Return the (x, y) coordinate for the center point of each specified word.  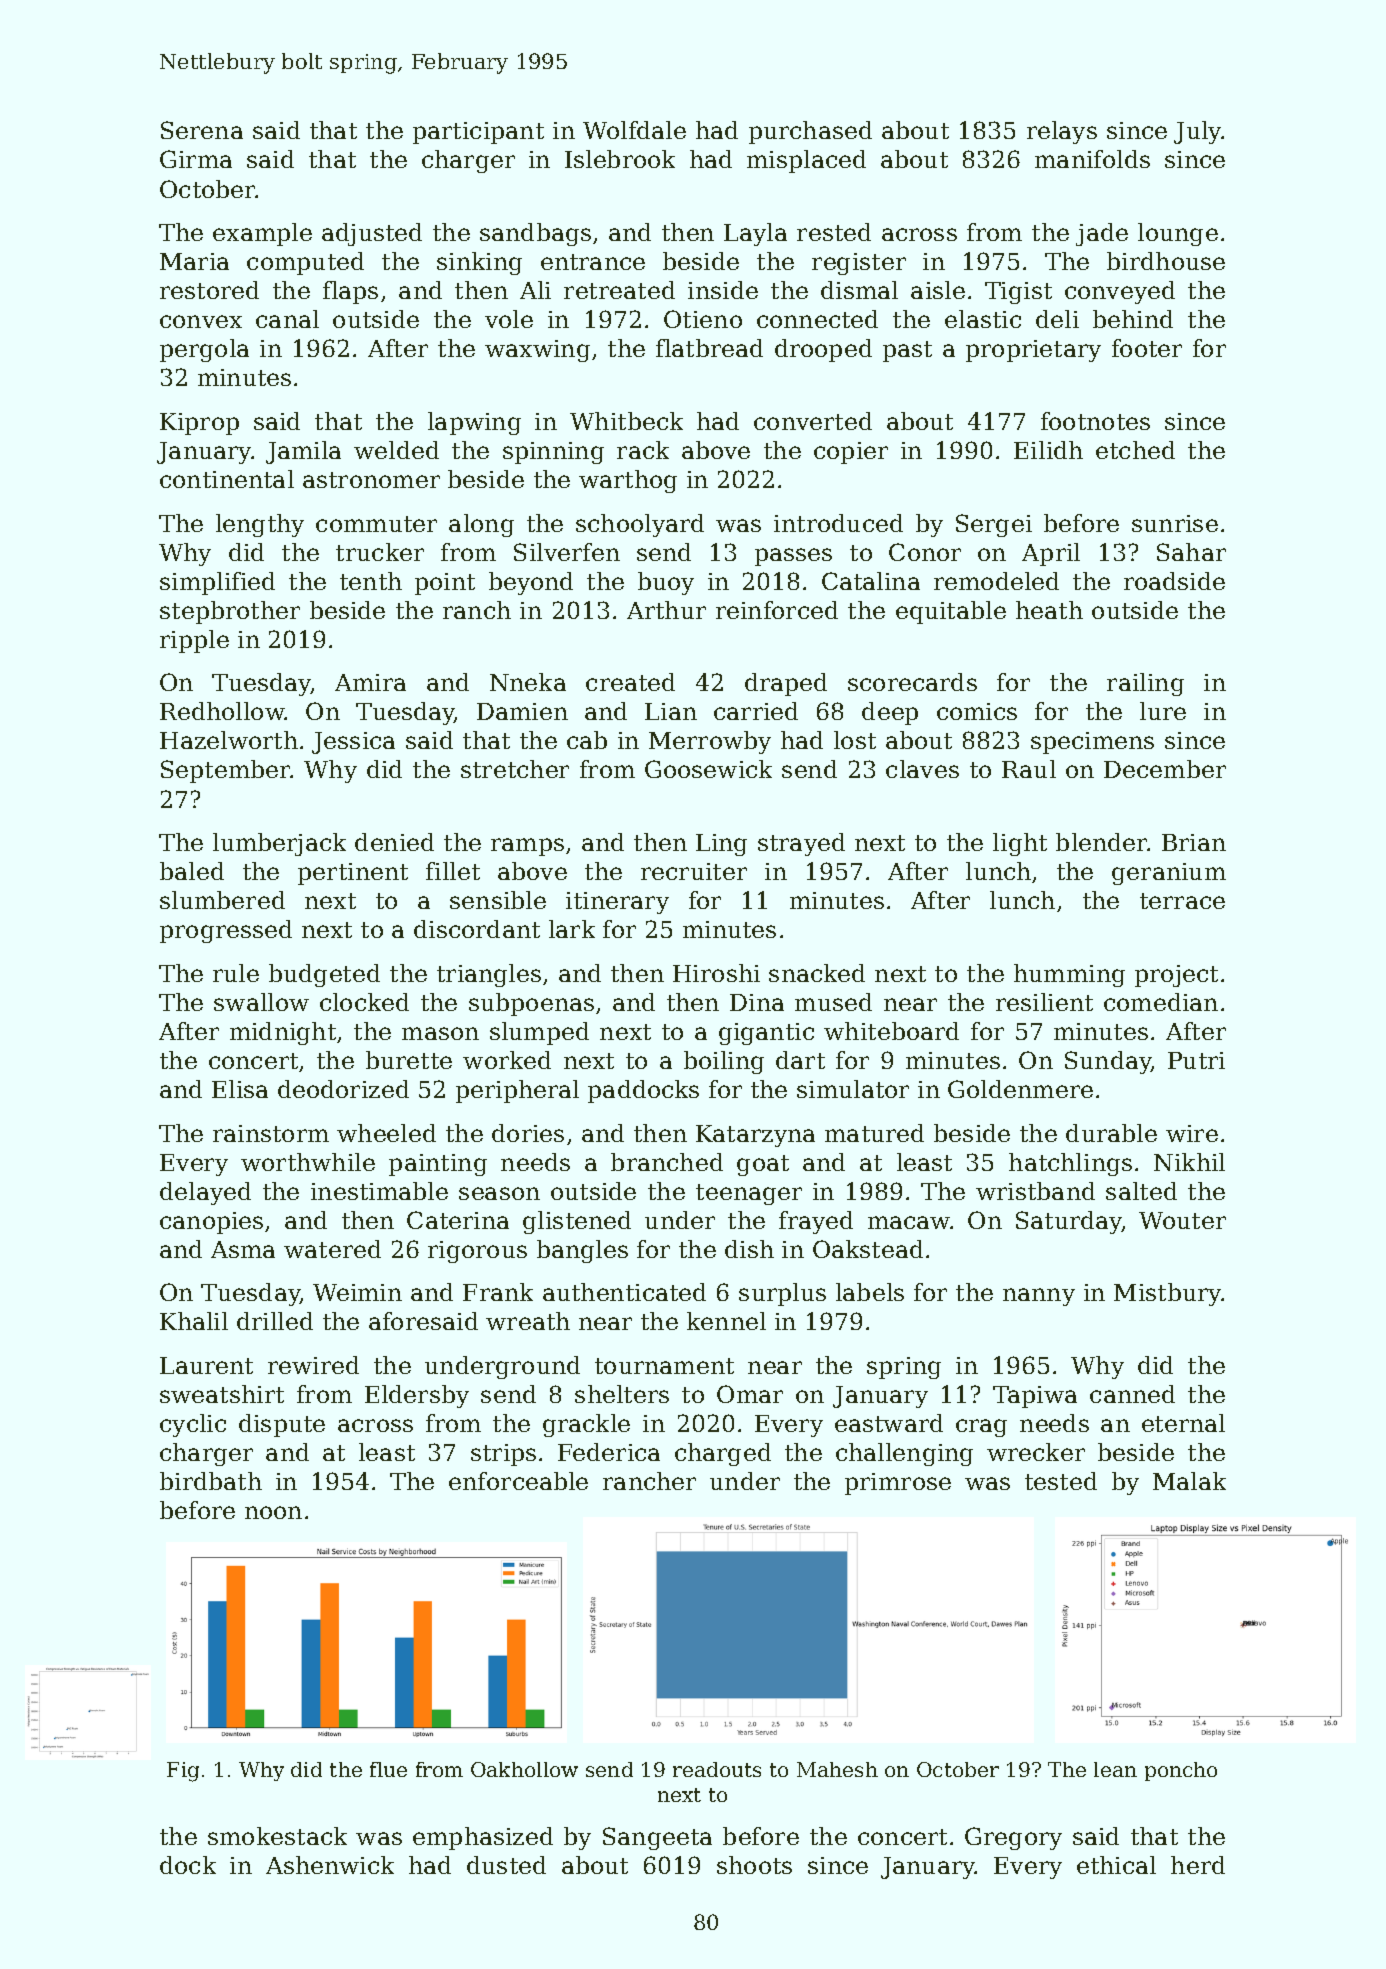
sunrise (1175, 523)
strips (503, 1455)
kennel (726, 1321)
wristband (1035, 1191)
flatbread (709, 348)
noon (273, 1512)
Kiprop (199, 424)
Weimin (357, 1292)
